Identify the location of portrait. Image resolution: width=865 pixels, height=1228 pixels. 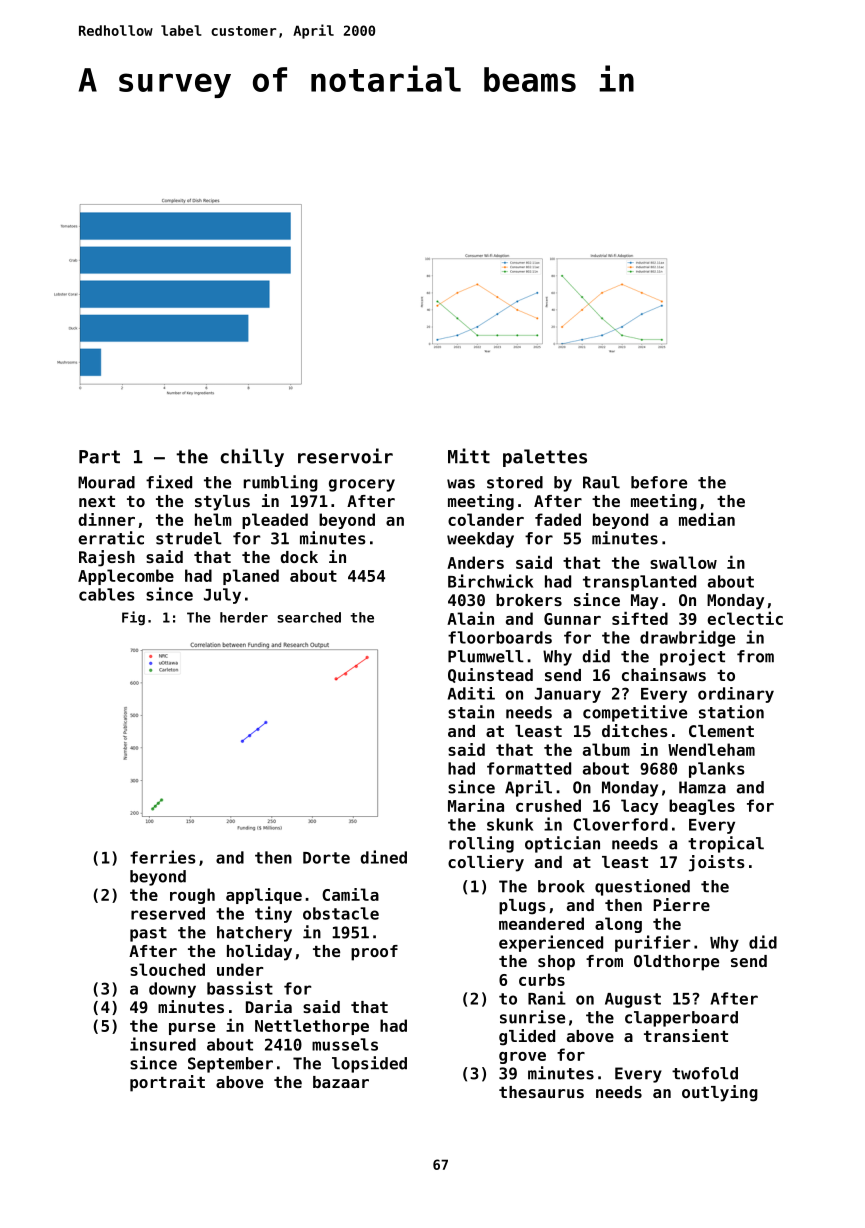
(167, 1083).
